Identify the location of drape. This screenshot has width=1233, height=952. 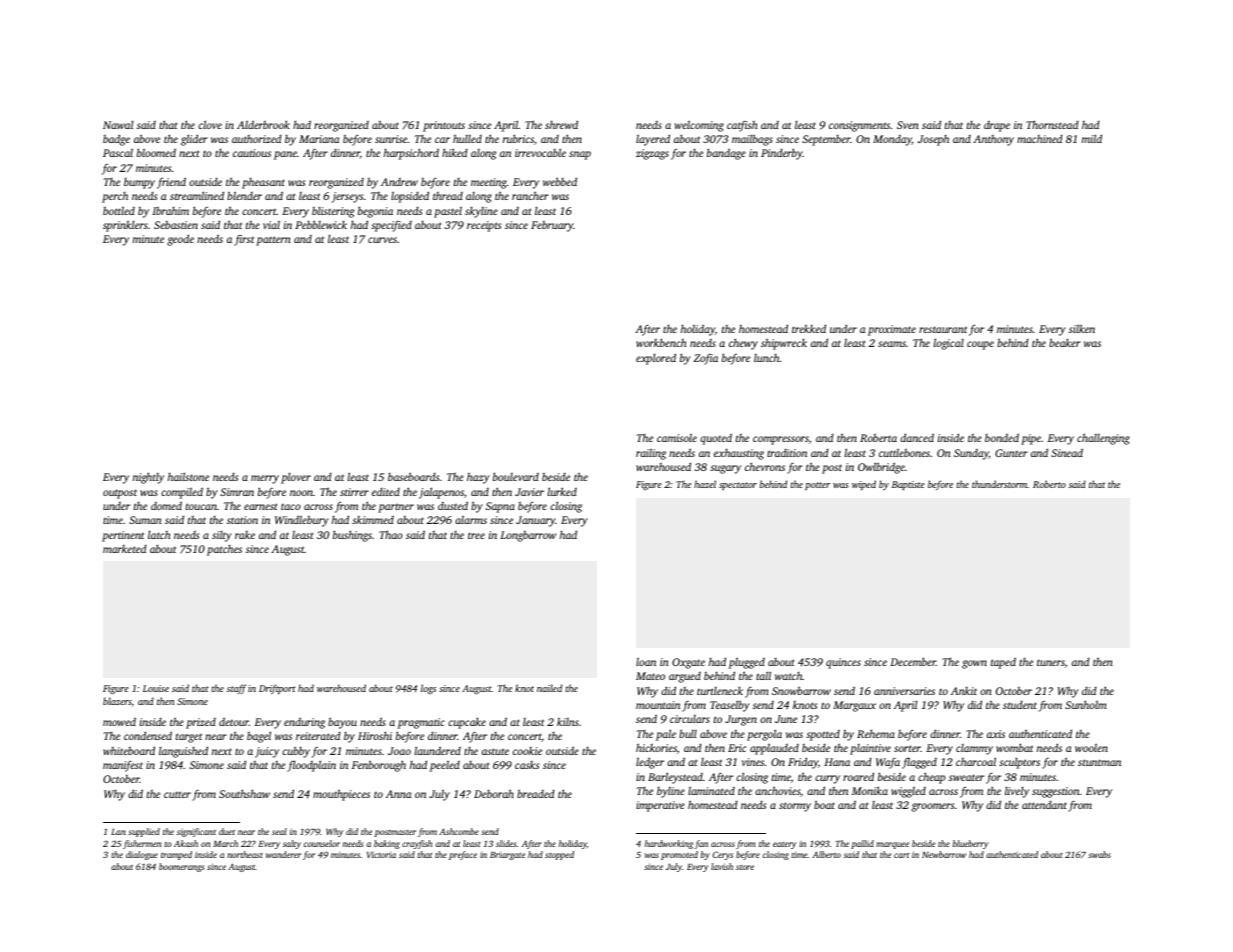
(997, 126).
